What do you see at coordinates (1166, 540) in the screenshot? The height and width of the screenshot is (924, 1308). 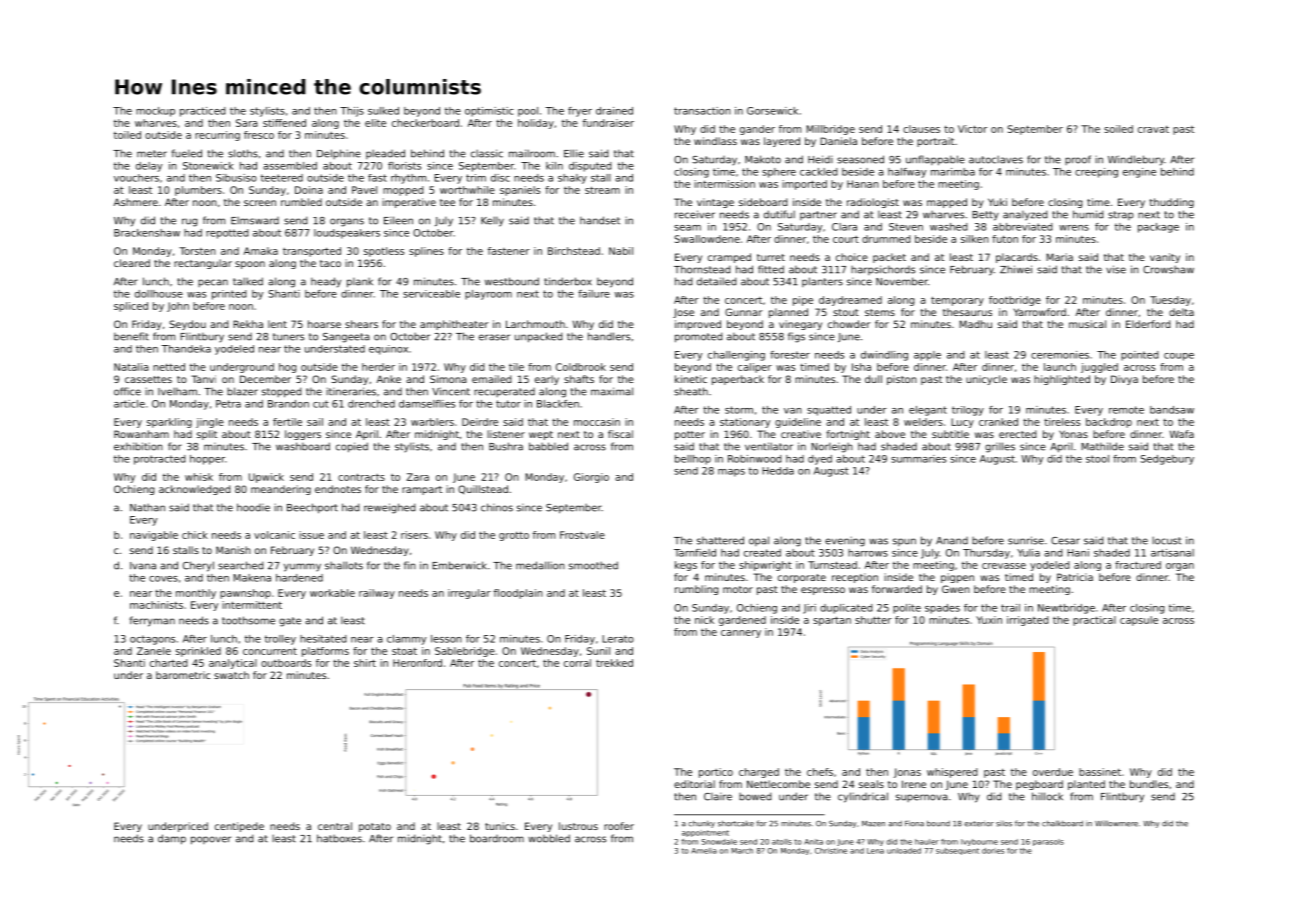 I see `locust` at bounding box center [1166, 540].
